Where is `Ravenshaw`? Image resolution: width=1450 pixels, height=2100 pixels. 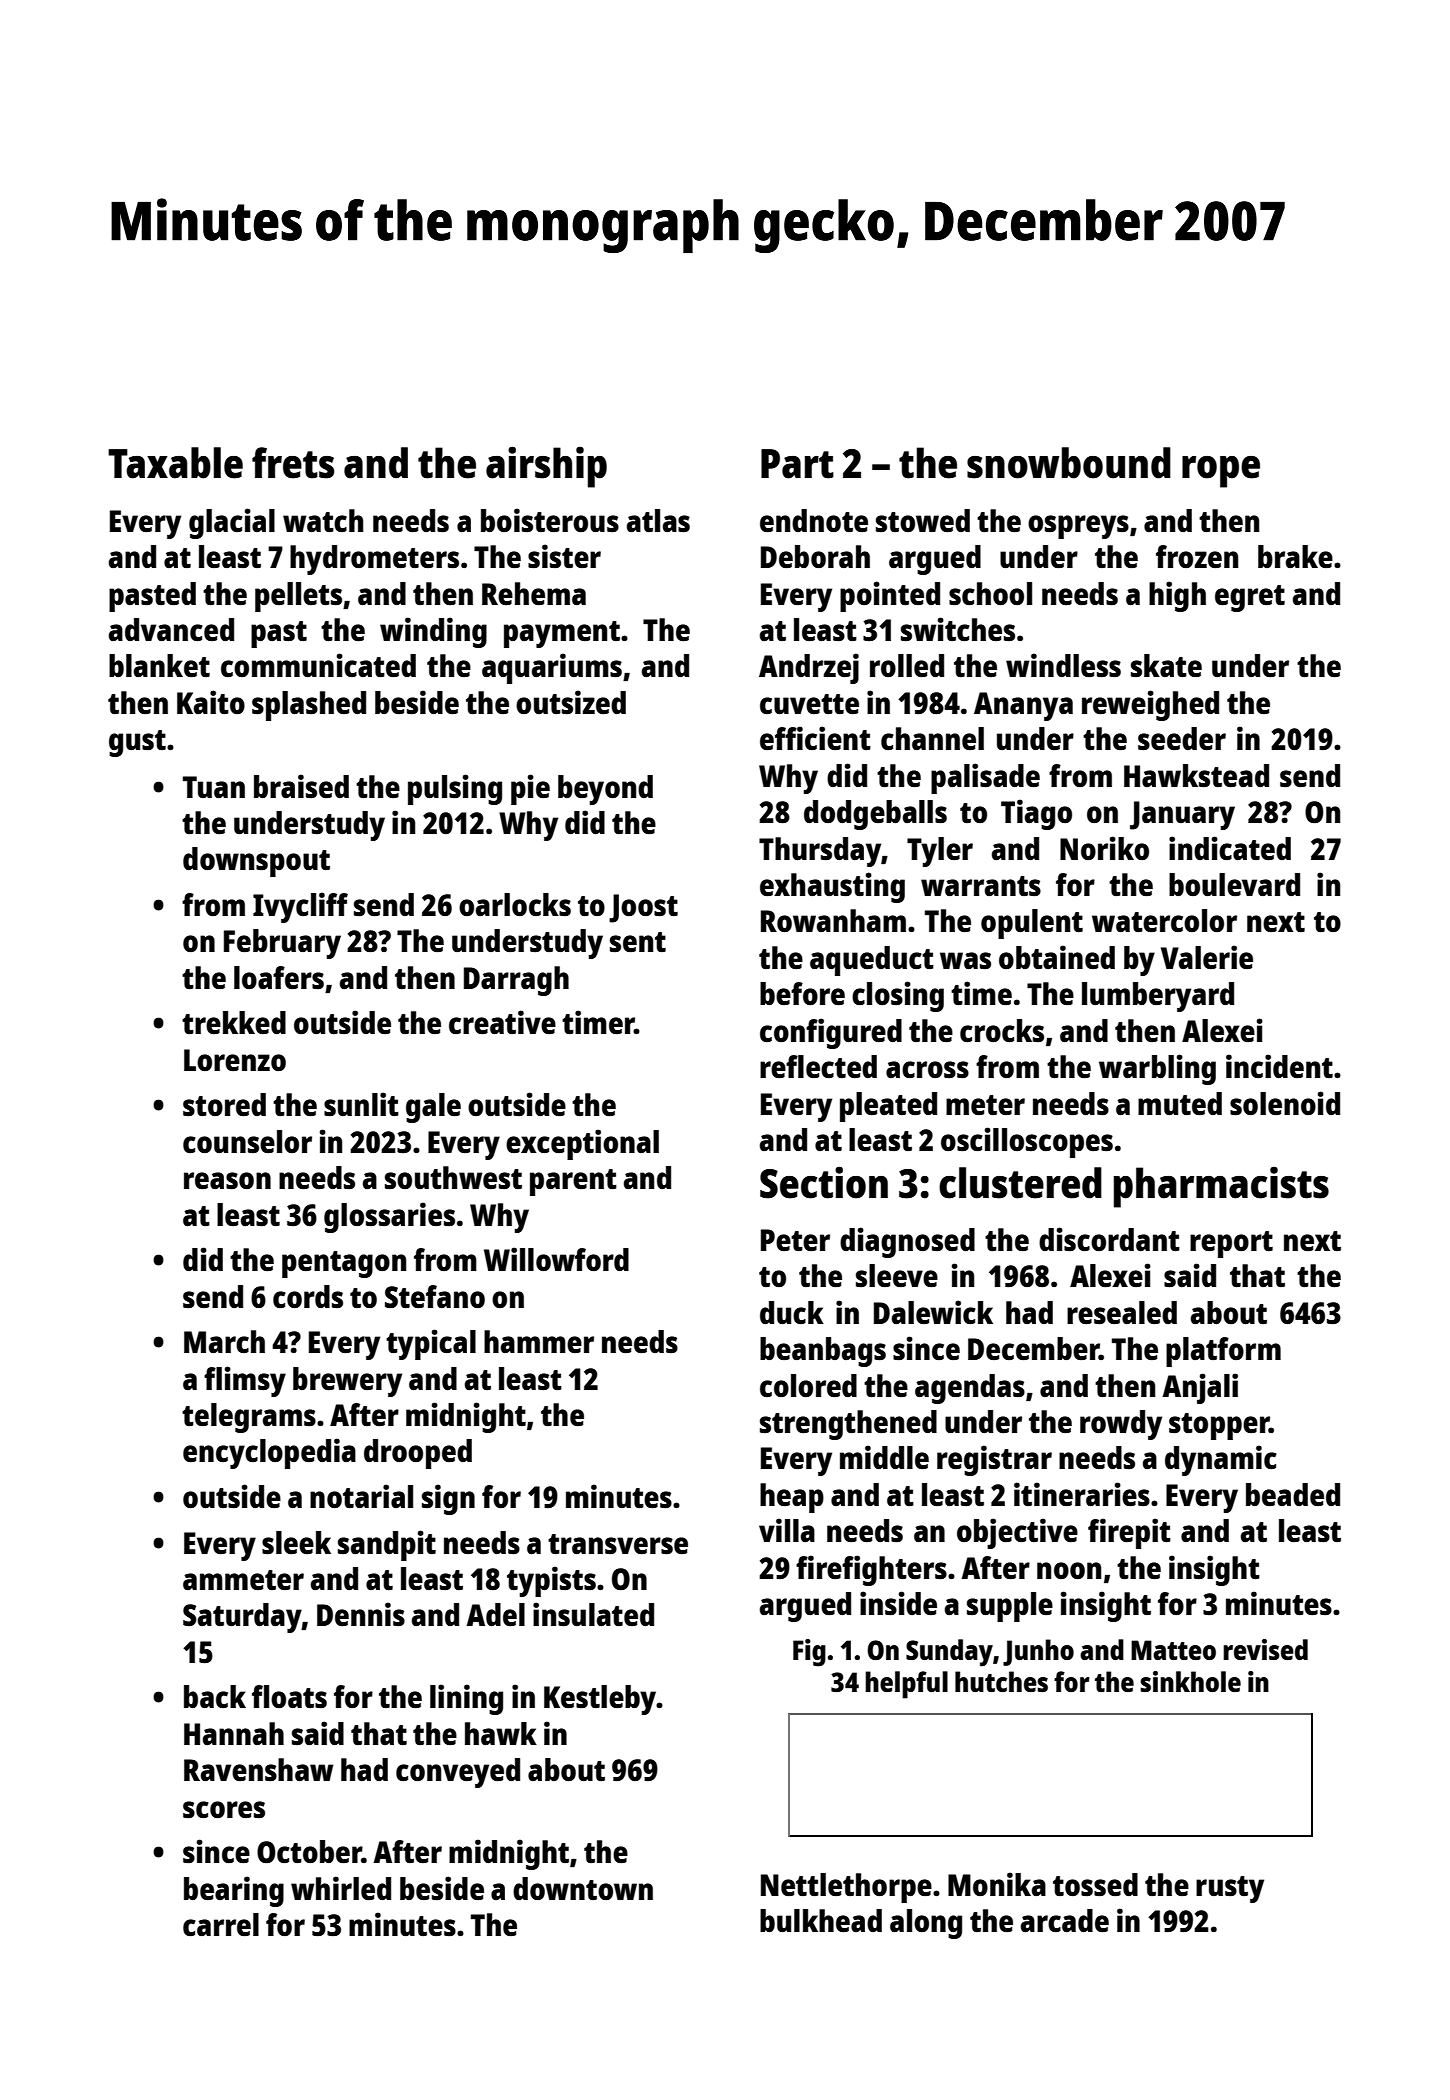 Ravenshaw is located at coordinates (258, 1770).
